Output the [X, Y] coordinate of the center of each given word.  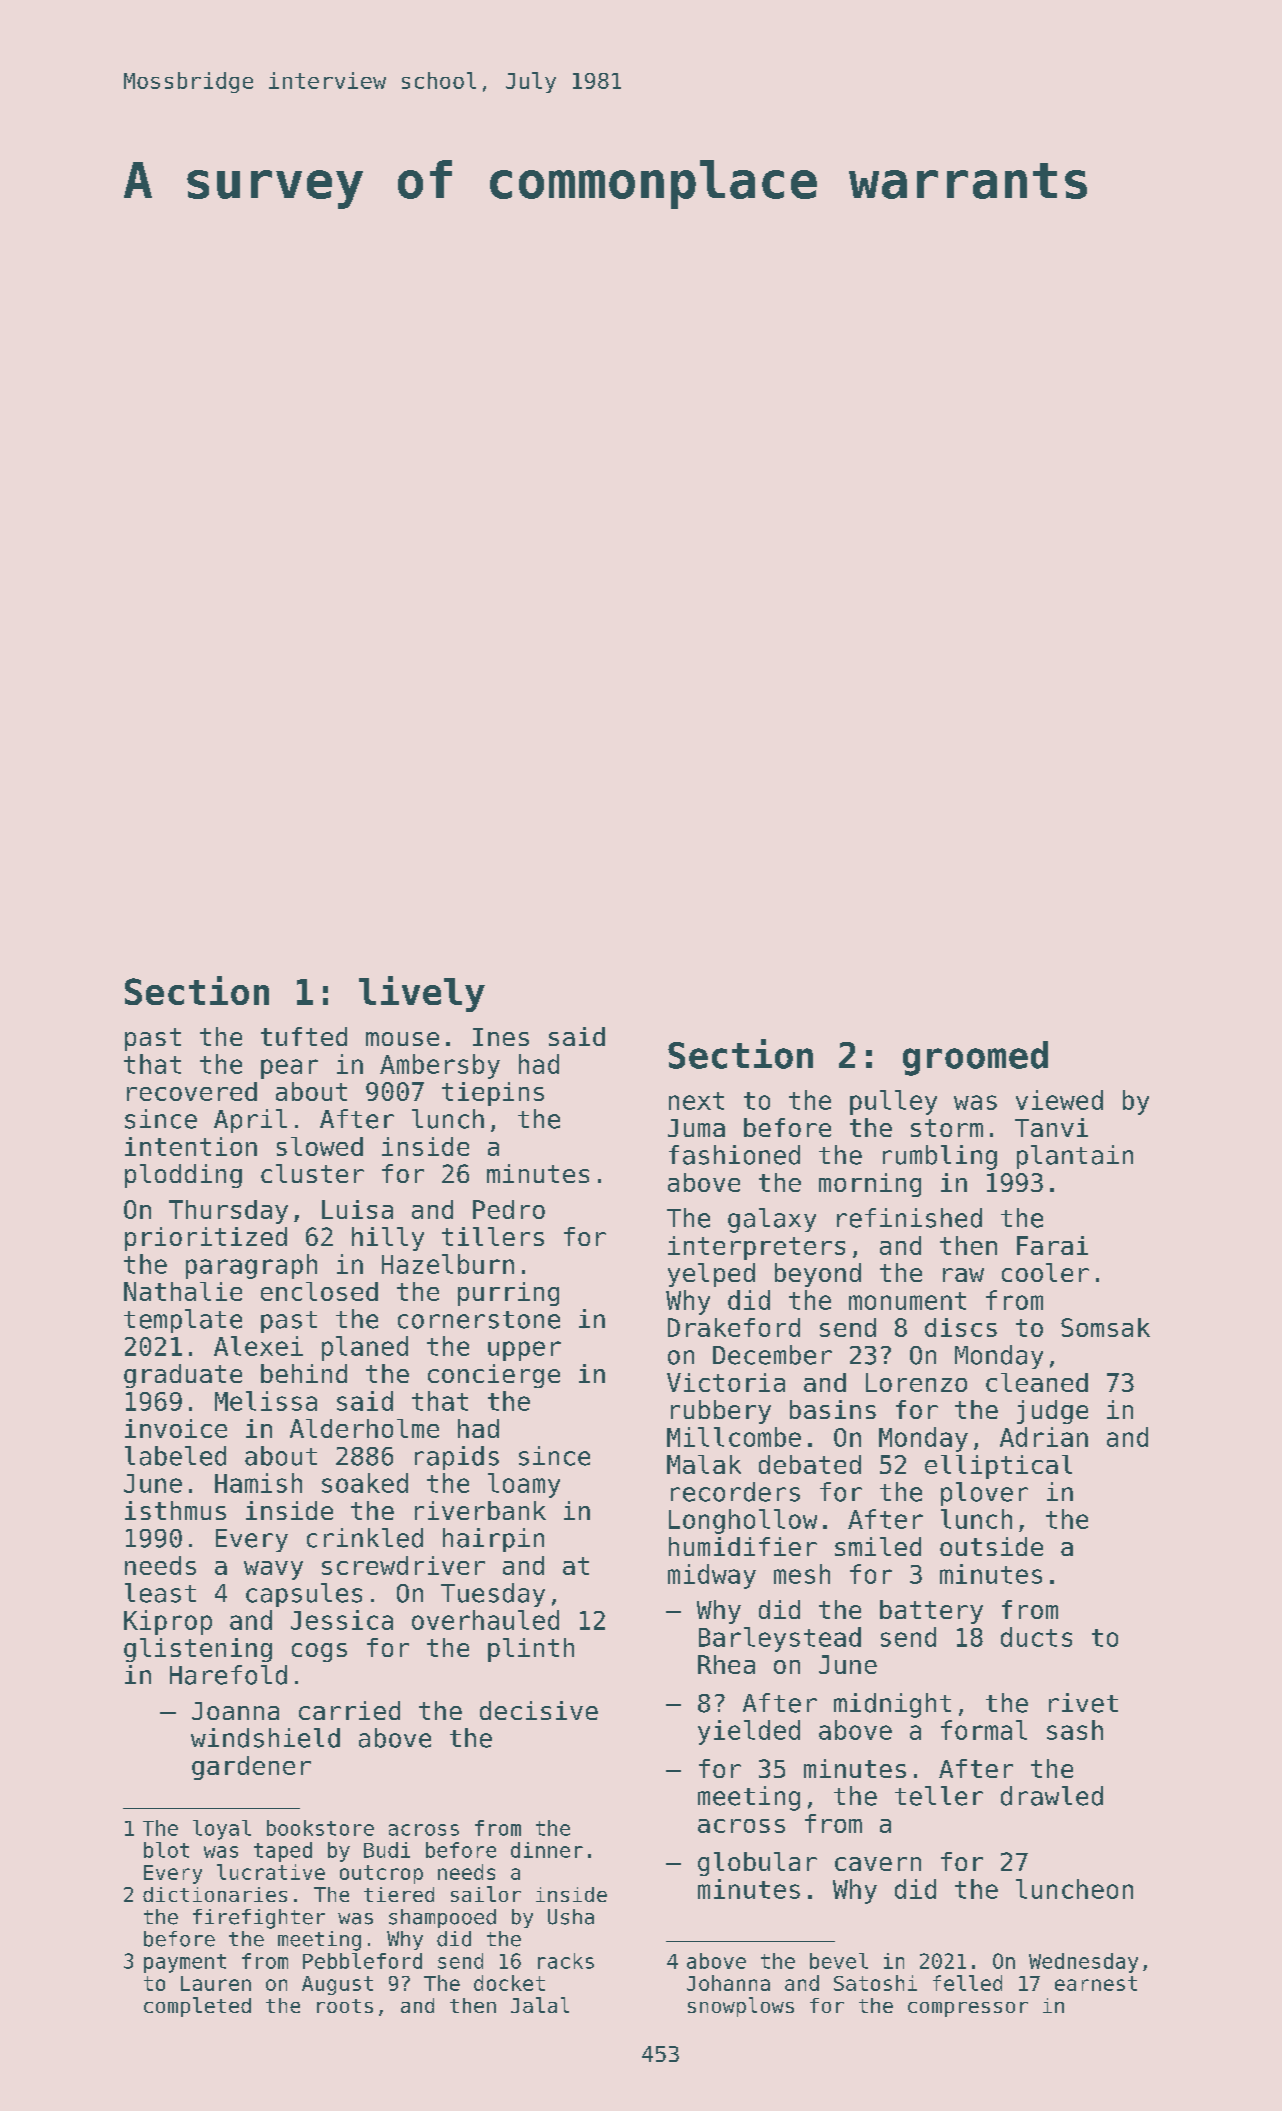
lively [422, 994]
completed [197, 2007]
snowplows [741, 2007]
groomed [975, 1058]
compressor [968, 2009]
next [696, 1101]
